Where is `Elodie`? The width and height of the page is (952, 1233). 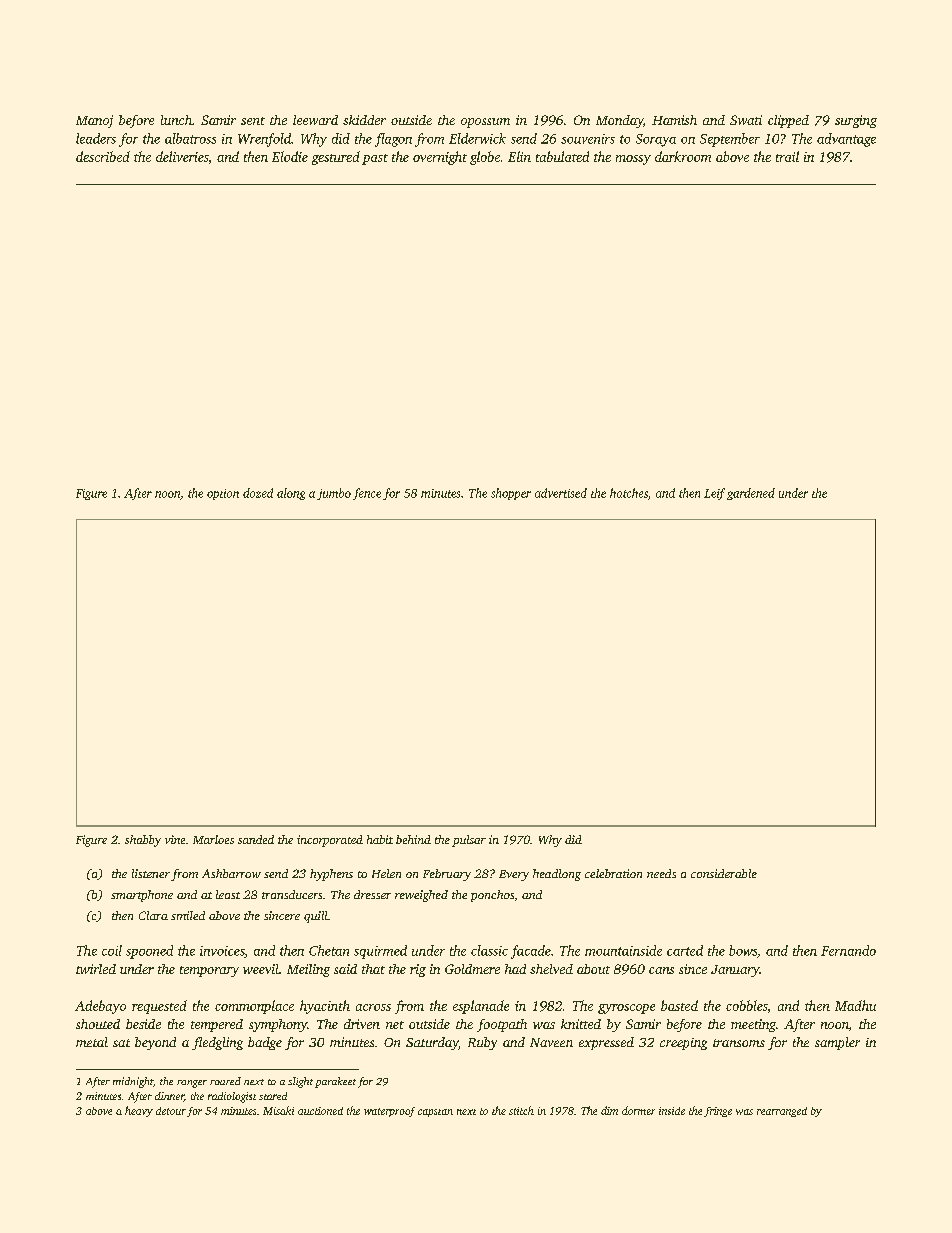
Elodie is located at coordinates (290, 156).
